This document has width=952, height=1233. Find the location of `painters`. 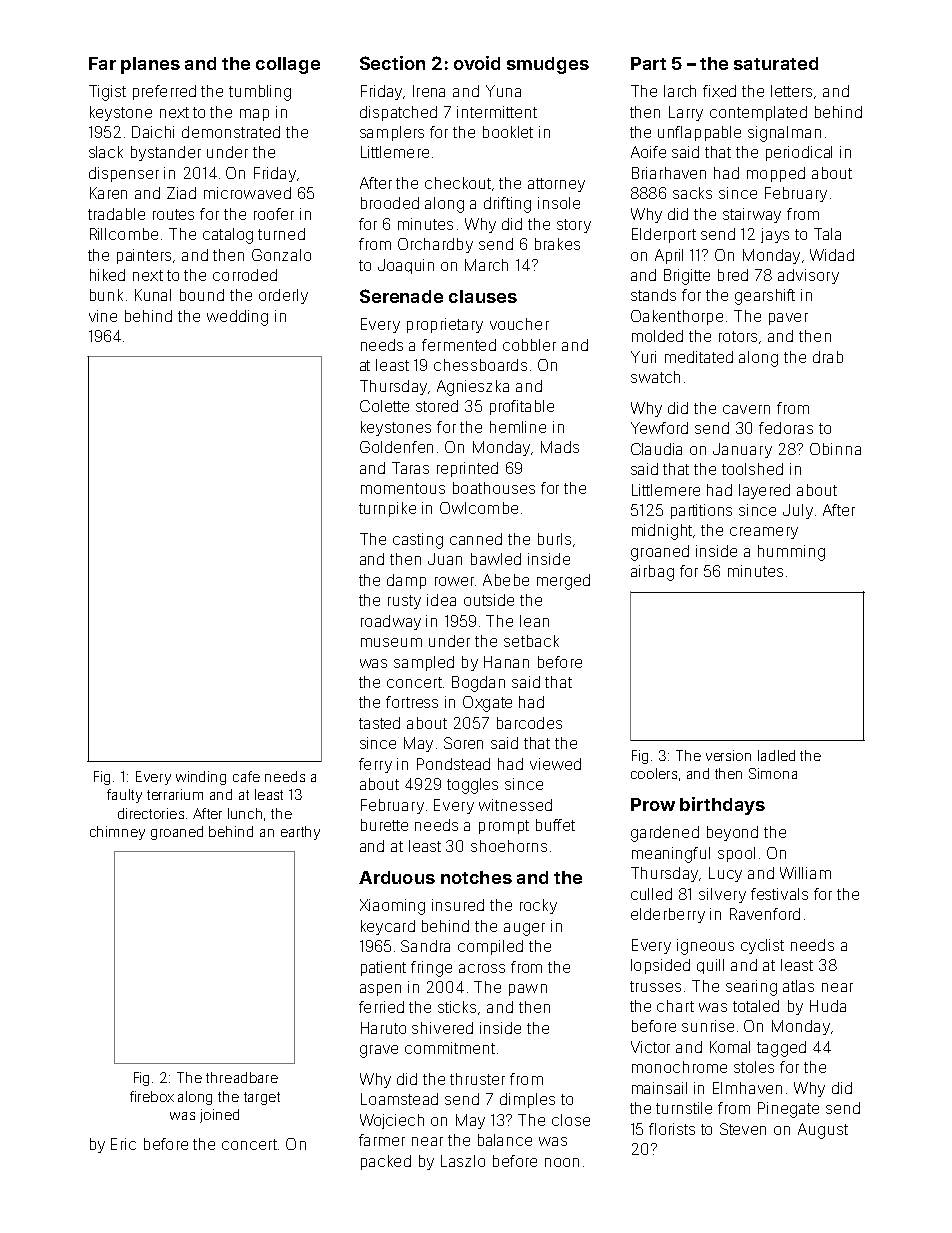

painters is located at coordinates (144, 256).
